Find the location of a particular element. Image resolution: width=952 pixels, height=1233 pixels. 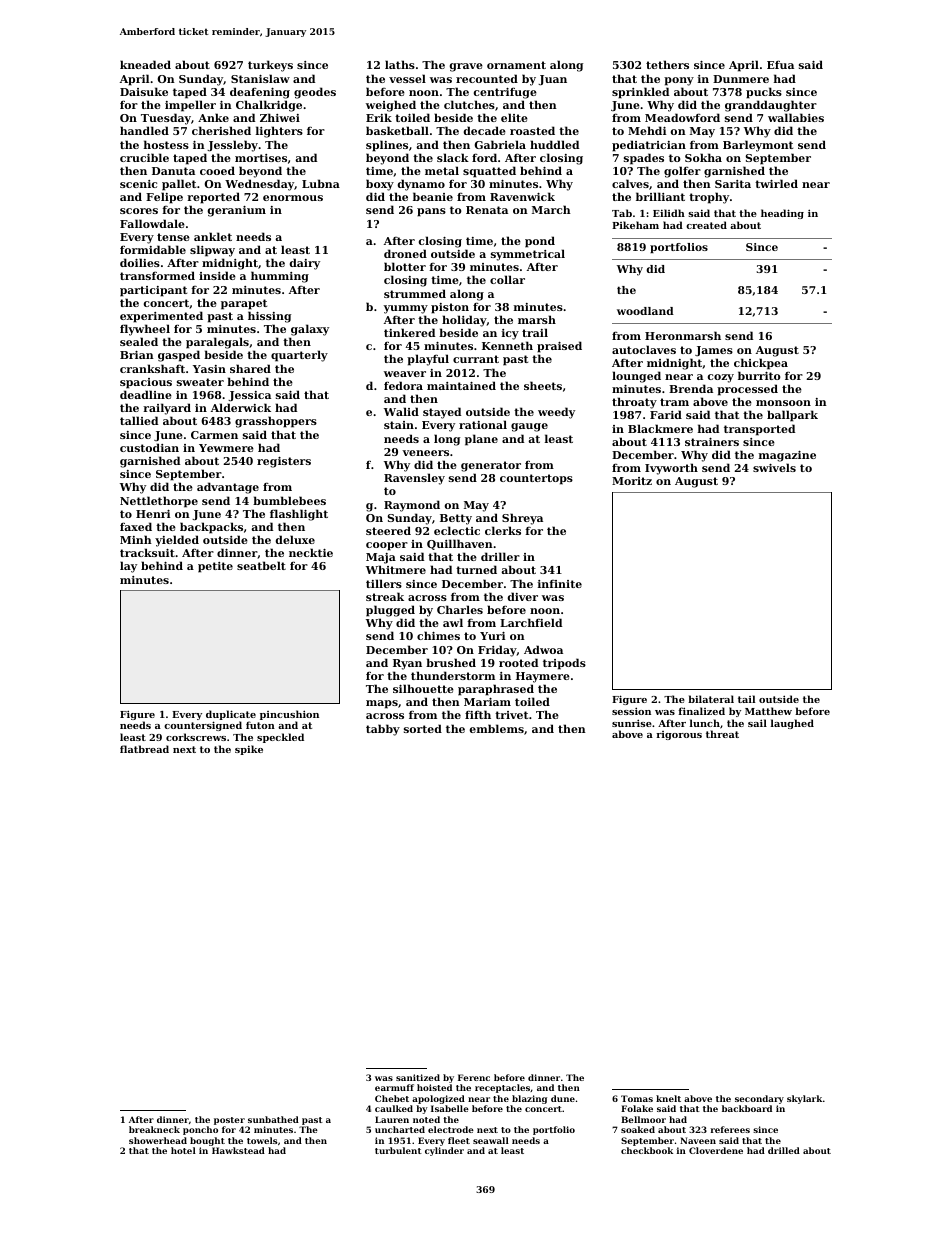

threat is located at coordinates (722, 734).
